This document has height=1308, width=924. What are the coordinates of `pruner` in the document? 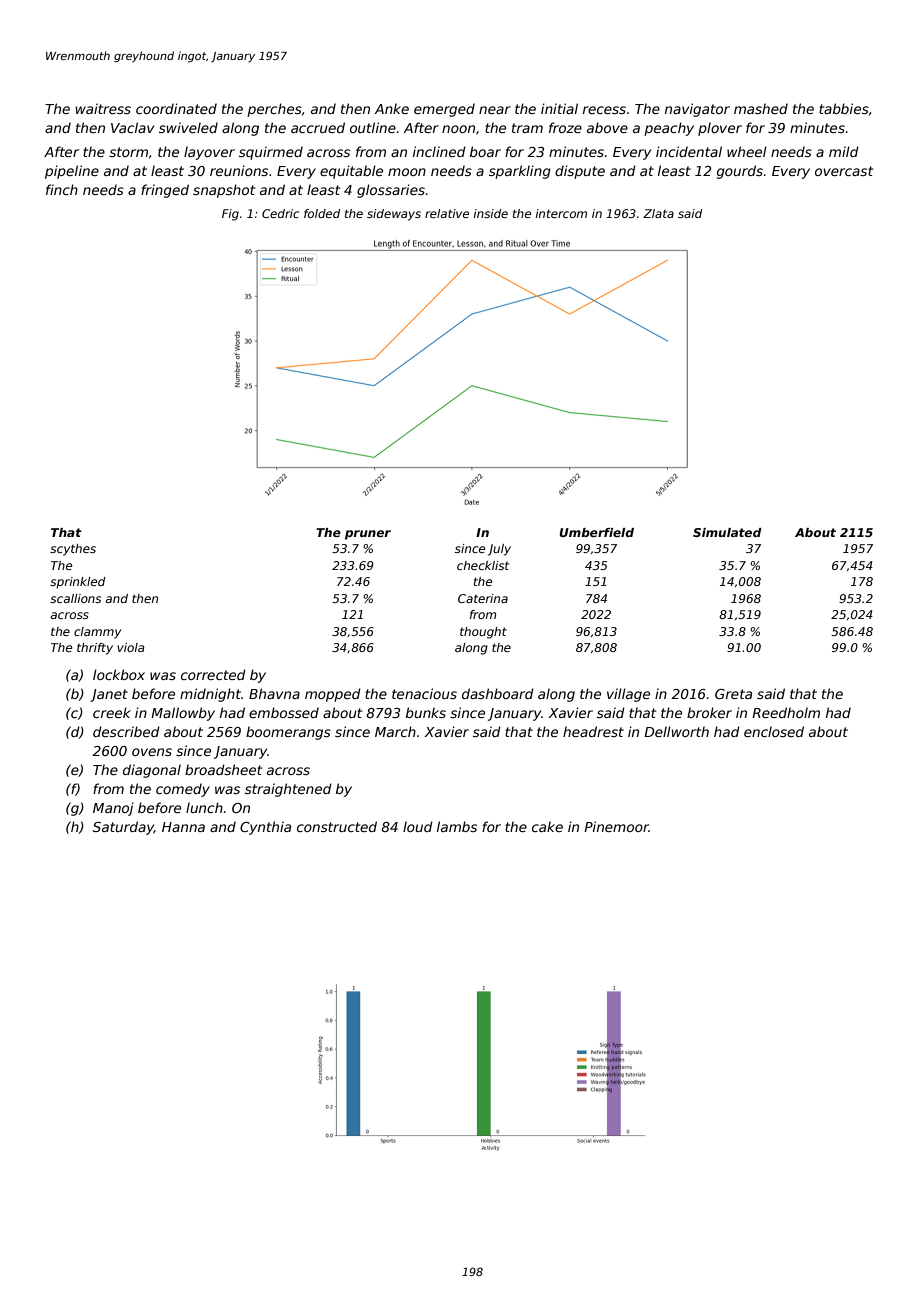 It's located at (368, 535).
